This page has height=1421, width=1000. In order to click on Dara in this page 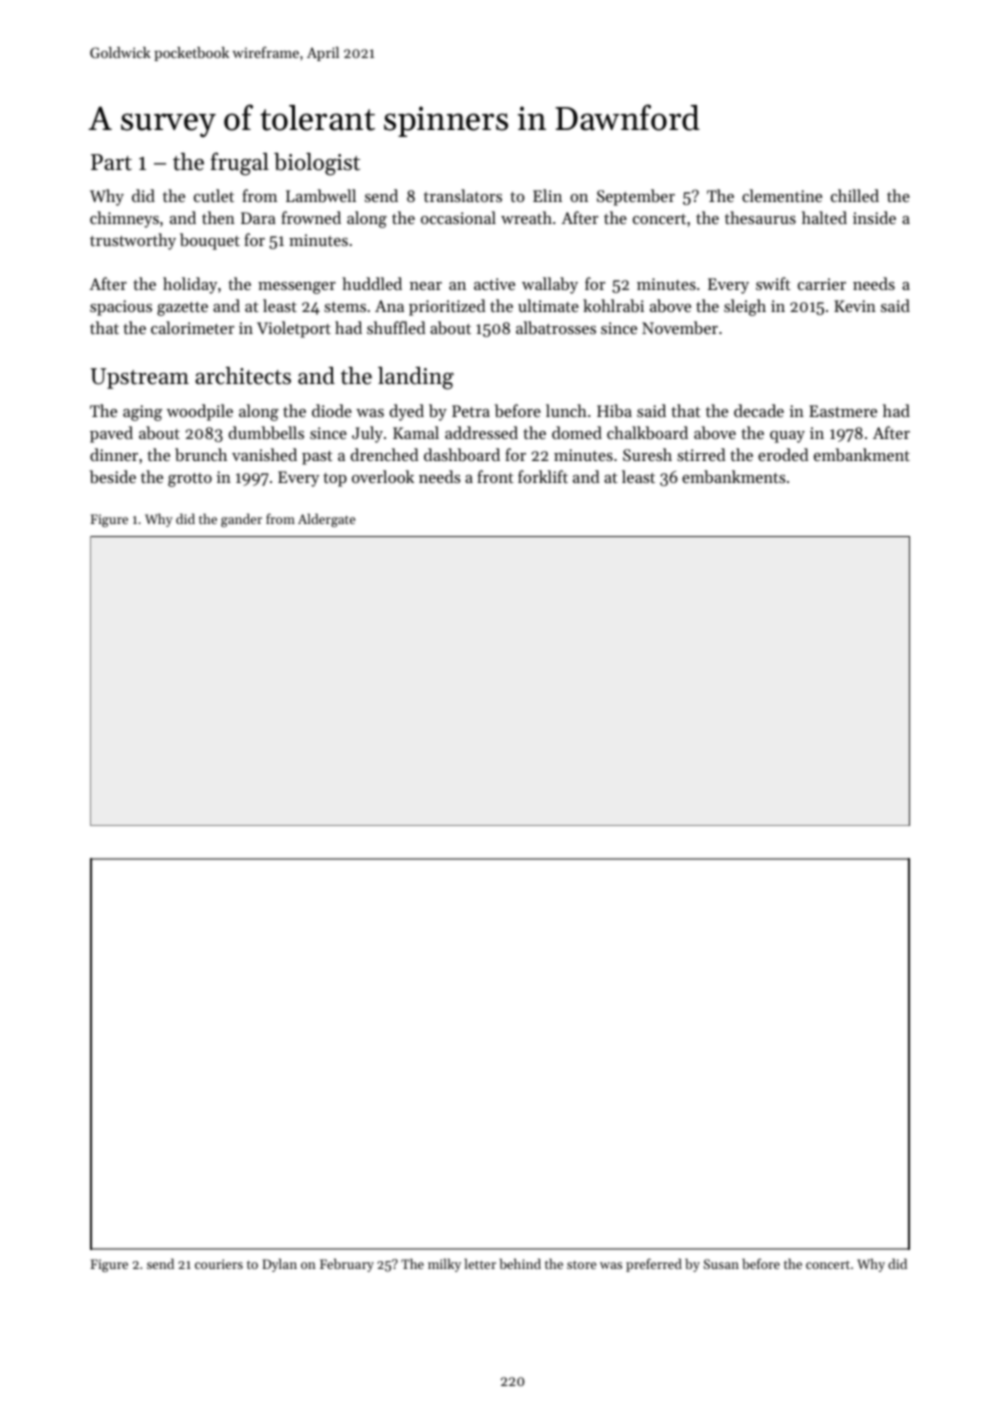, I will do `click(258, 218)`.
